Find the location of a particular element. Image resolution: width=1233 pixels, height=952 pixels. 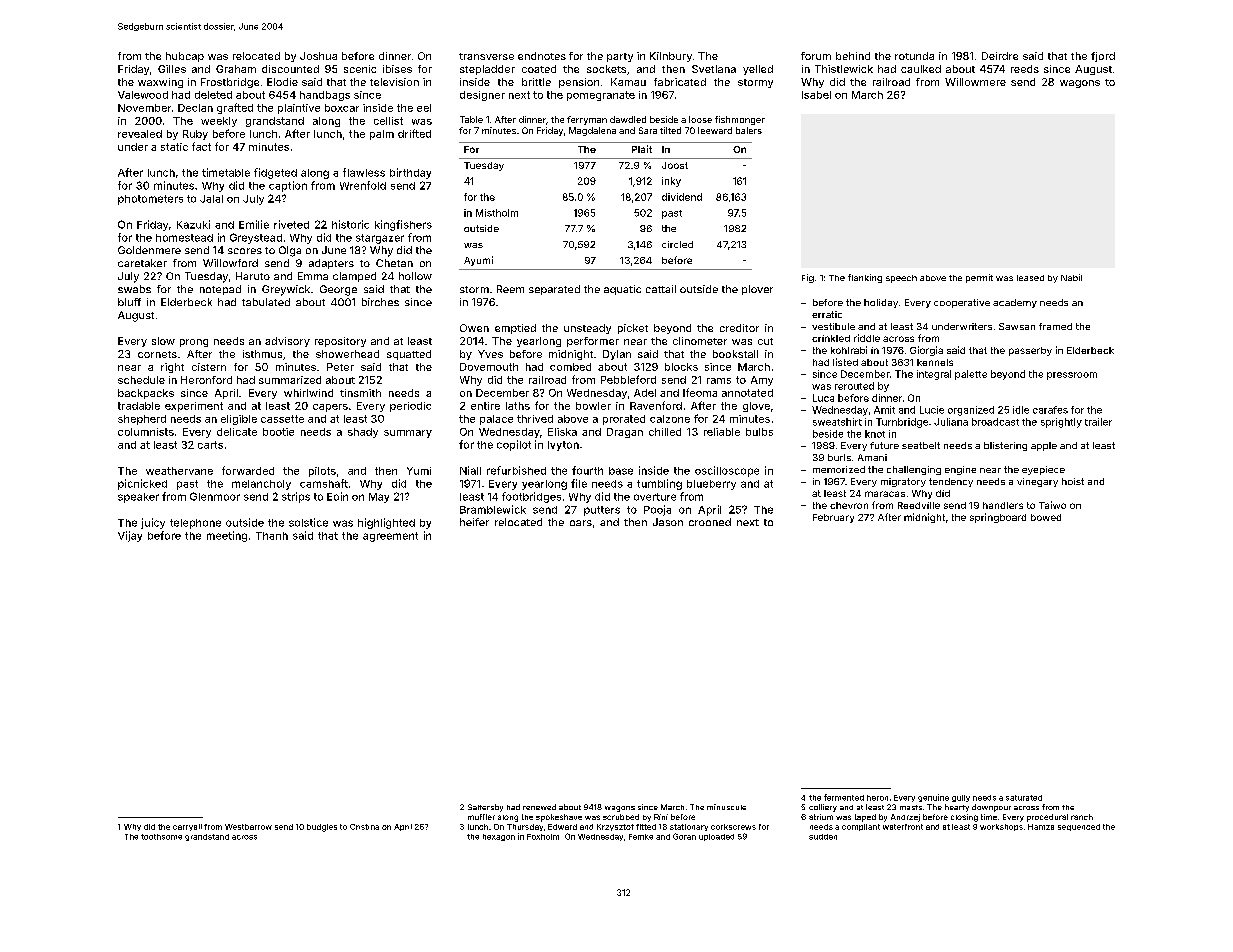

base is located at coordinates (621, 471).
